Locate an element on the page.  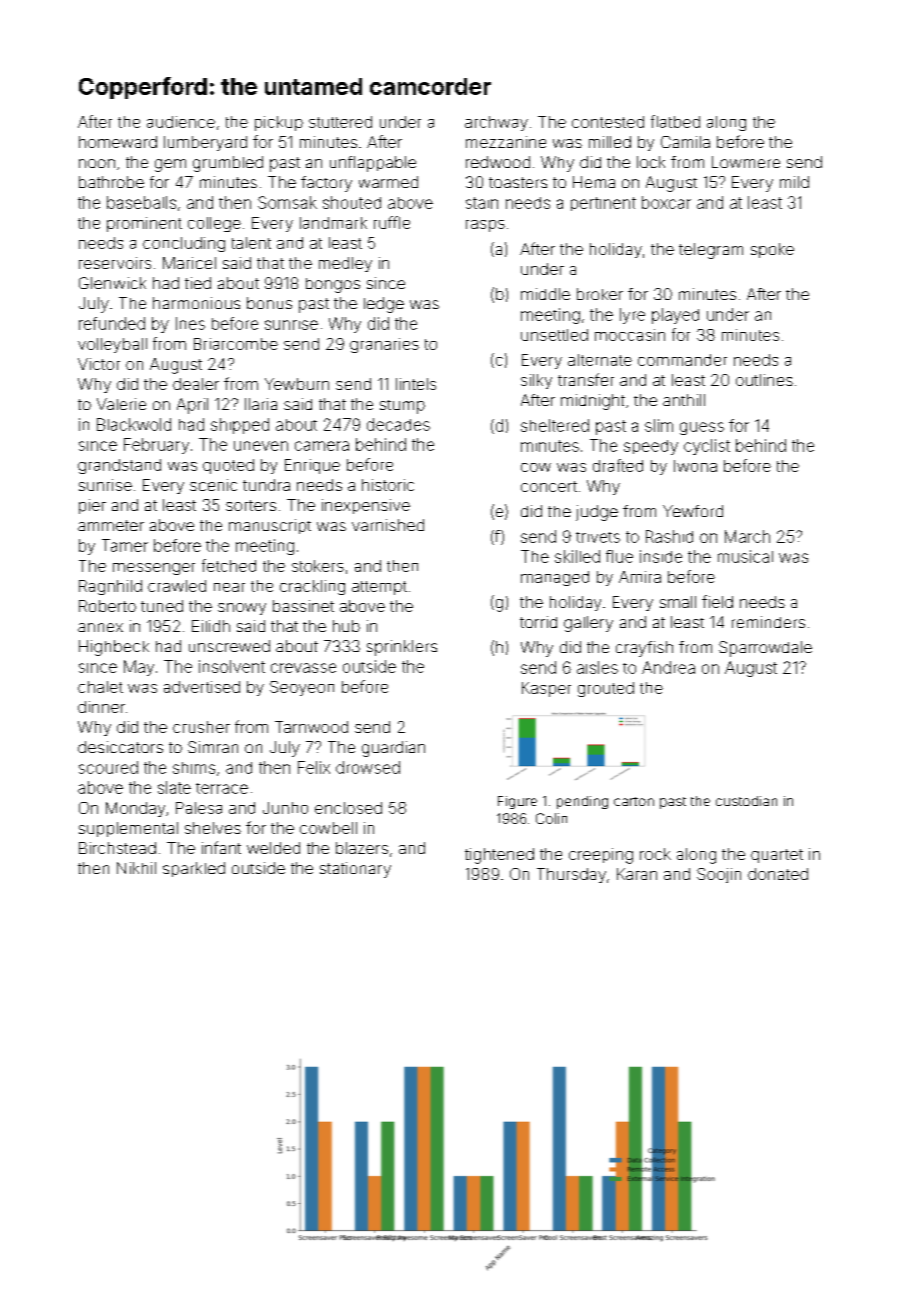
ammeter is located at coordinates (111, 525).
